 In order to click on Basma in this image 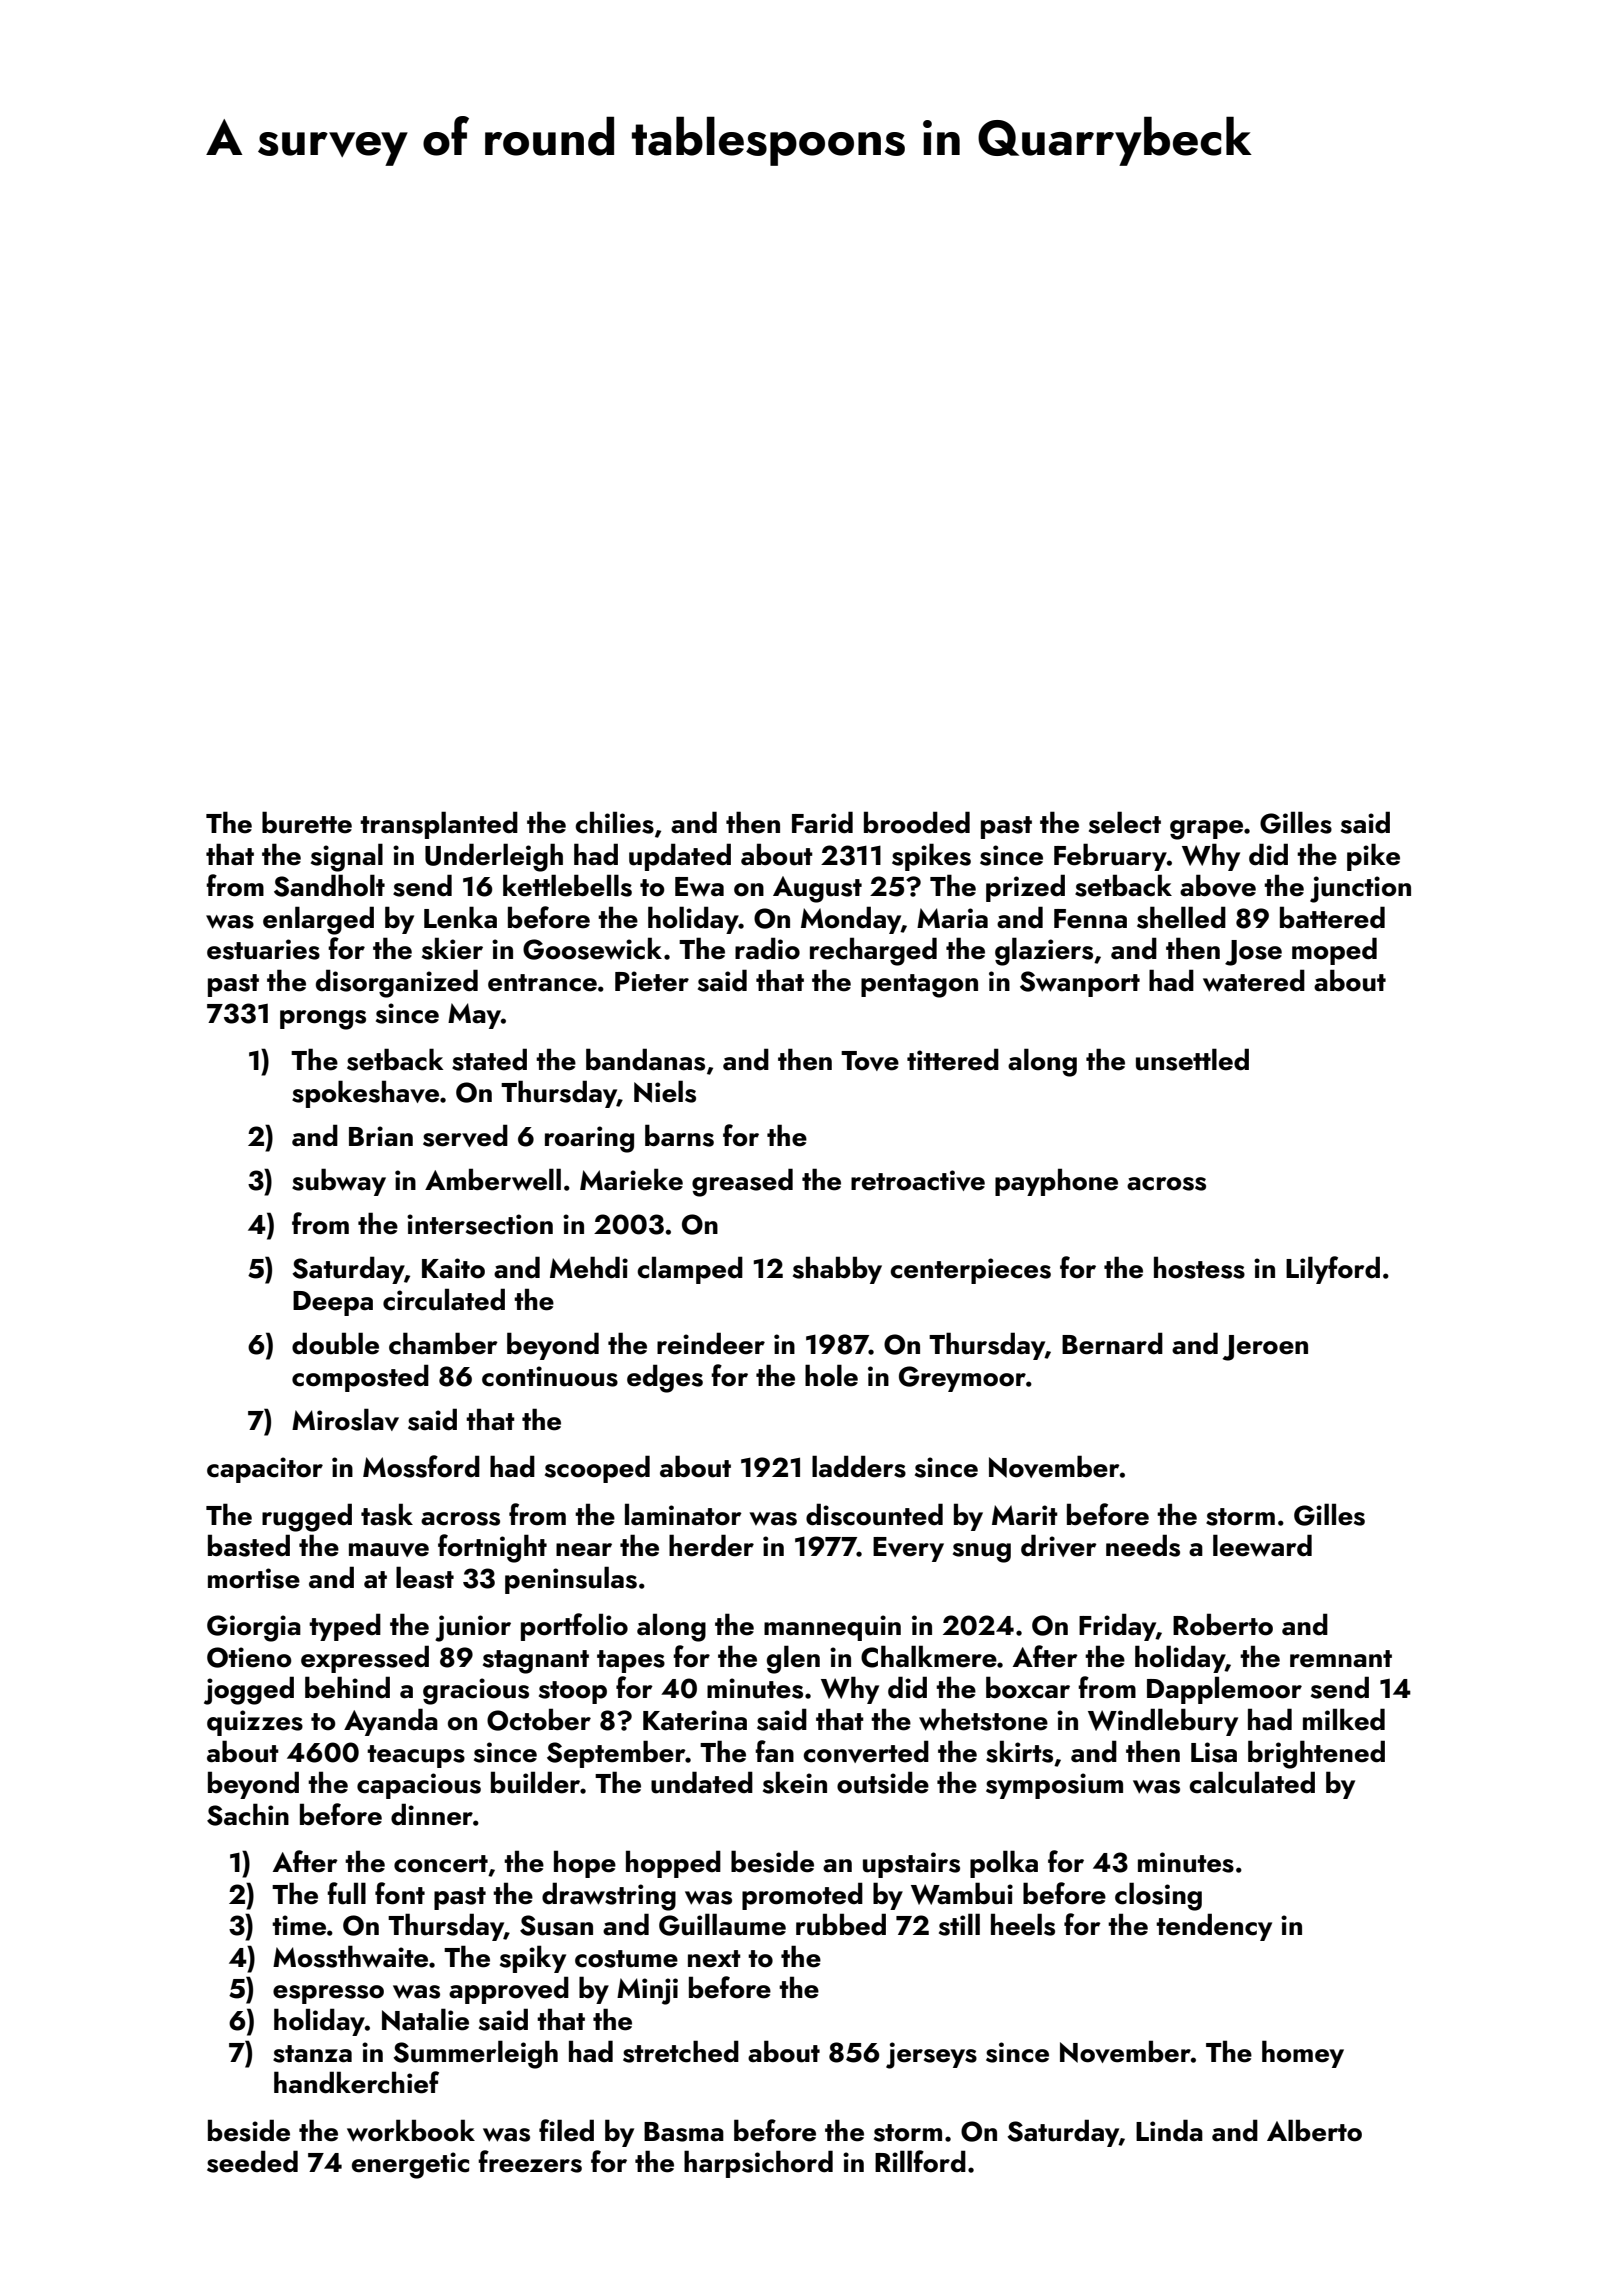, I will do `click(684, 2132)`.
